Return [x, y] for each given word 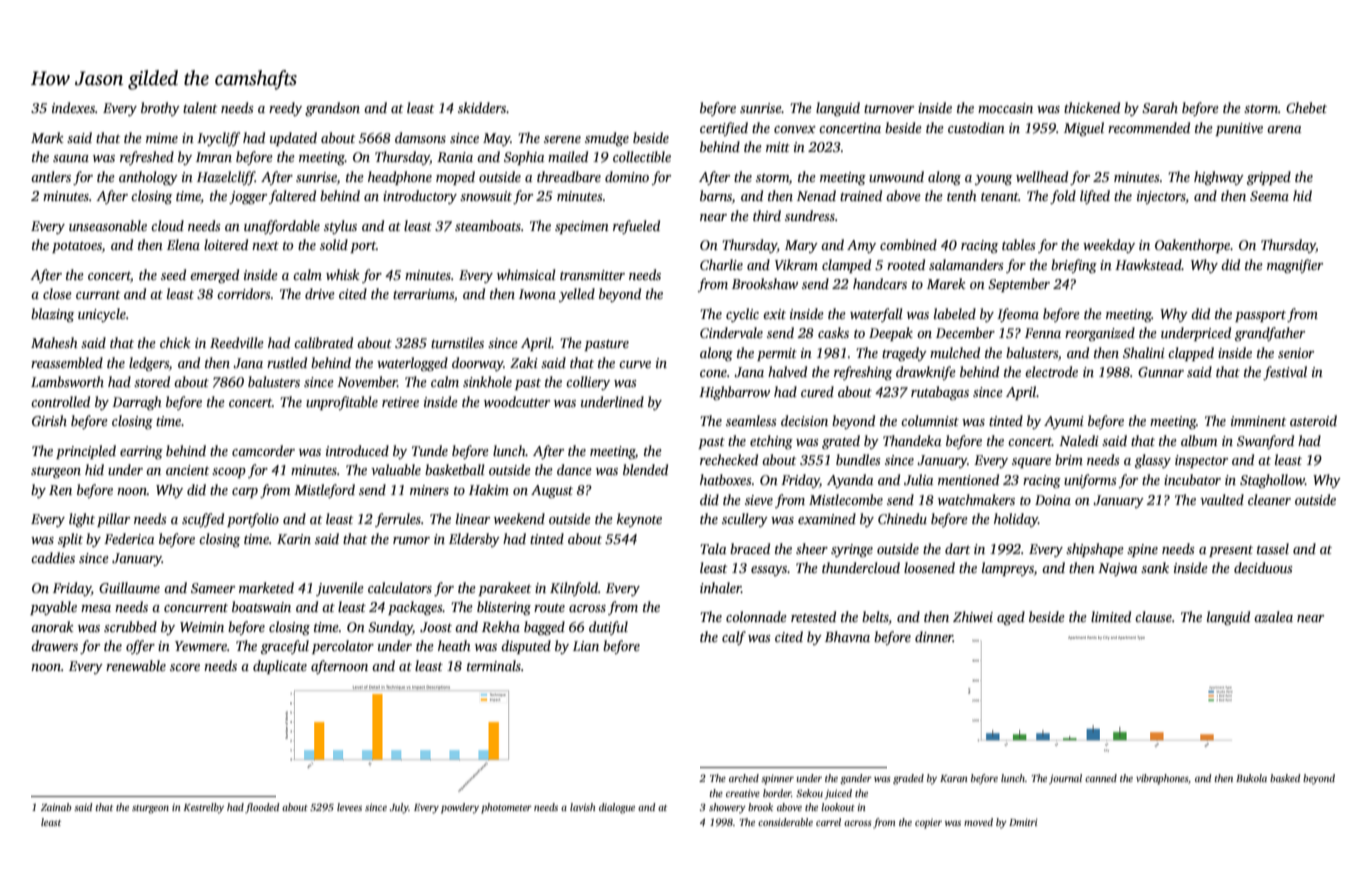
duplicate [280, 667]
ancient [187, 470]
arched [744, 778]
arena [1284, 129]
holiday [1016, 520]
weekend [519, 518]
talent [200, 107]
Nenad [816, 195]
